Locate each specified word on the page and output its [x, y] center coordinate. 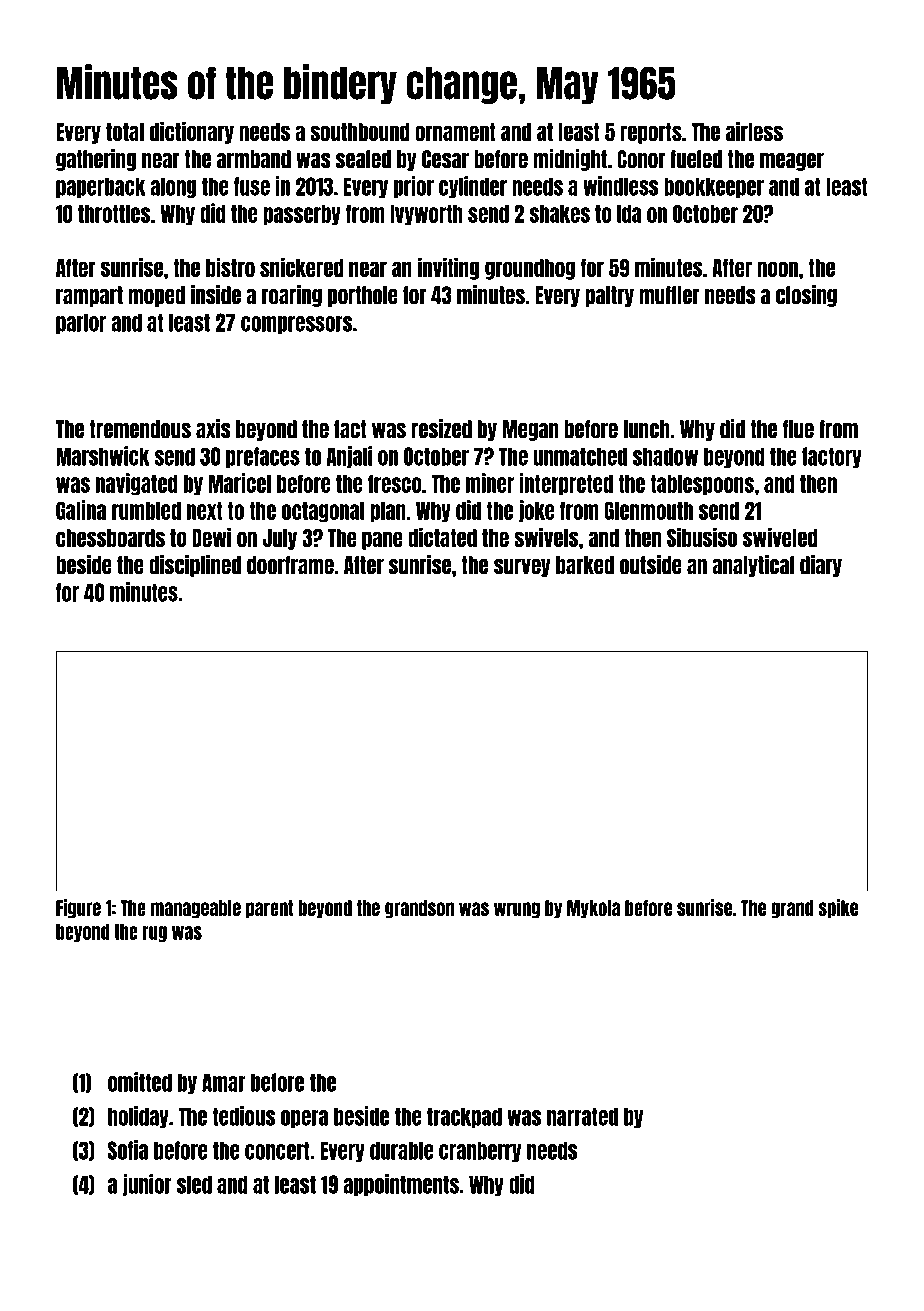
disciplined [195, 566]
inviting [448, 268]
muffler [669, 295]
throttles [114, 214]
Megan [530, 430]
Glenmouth [648, 510]
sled [194, 1184]
